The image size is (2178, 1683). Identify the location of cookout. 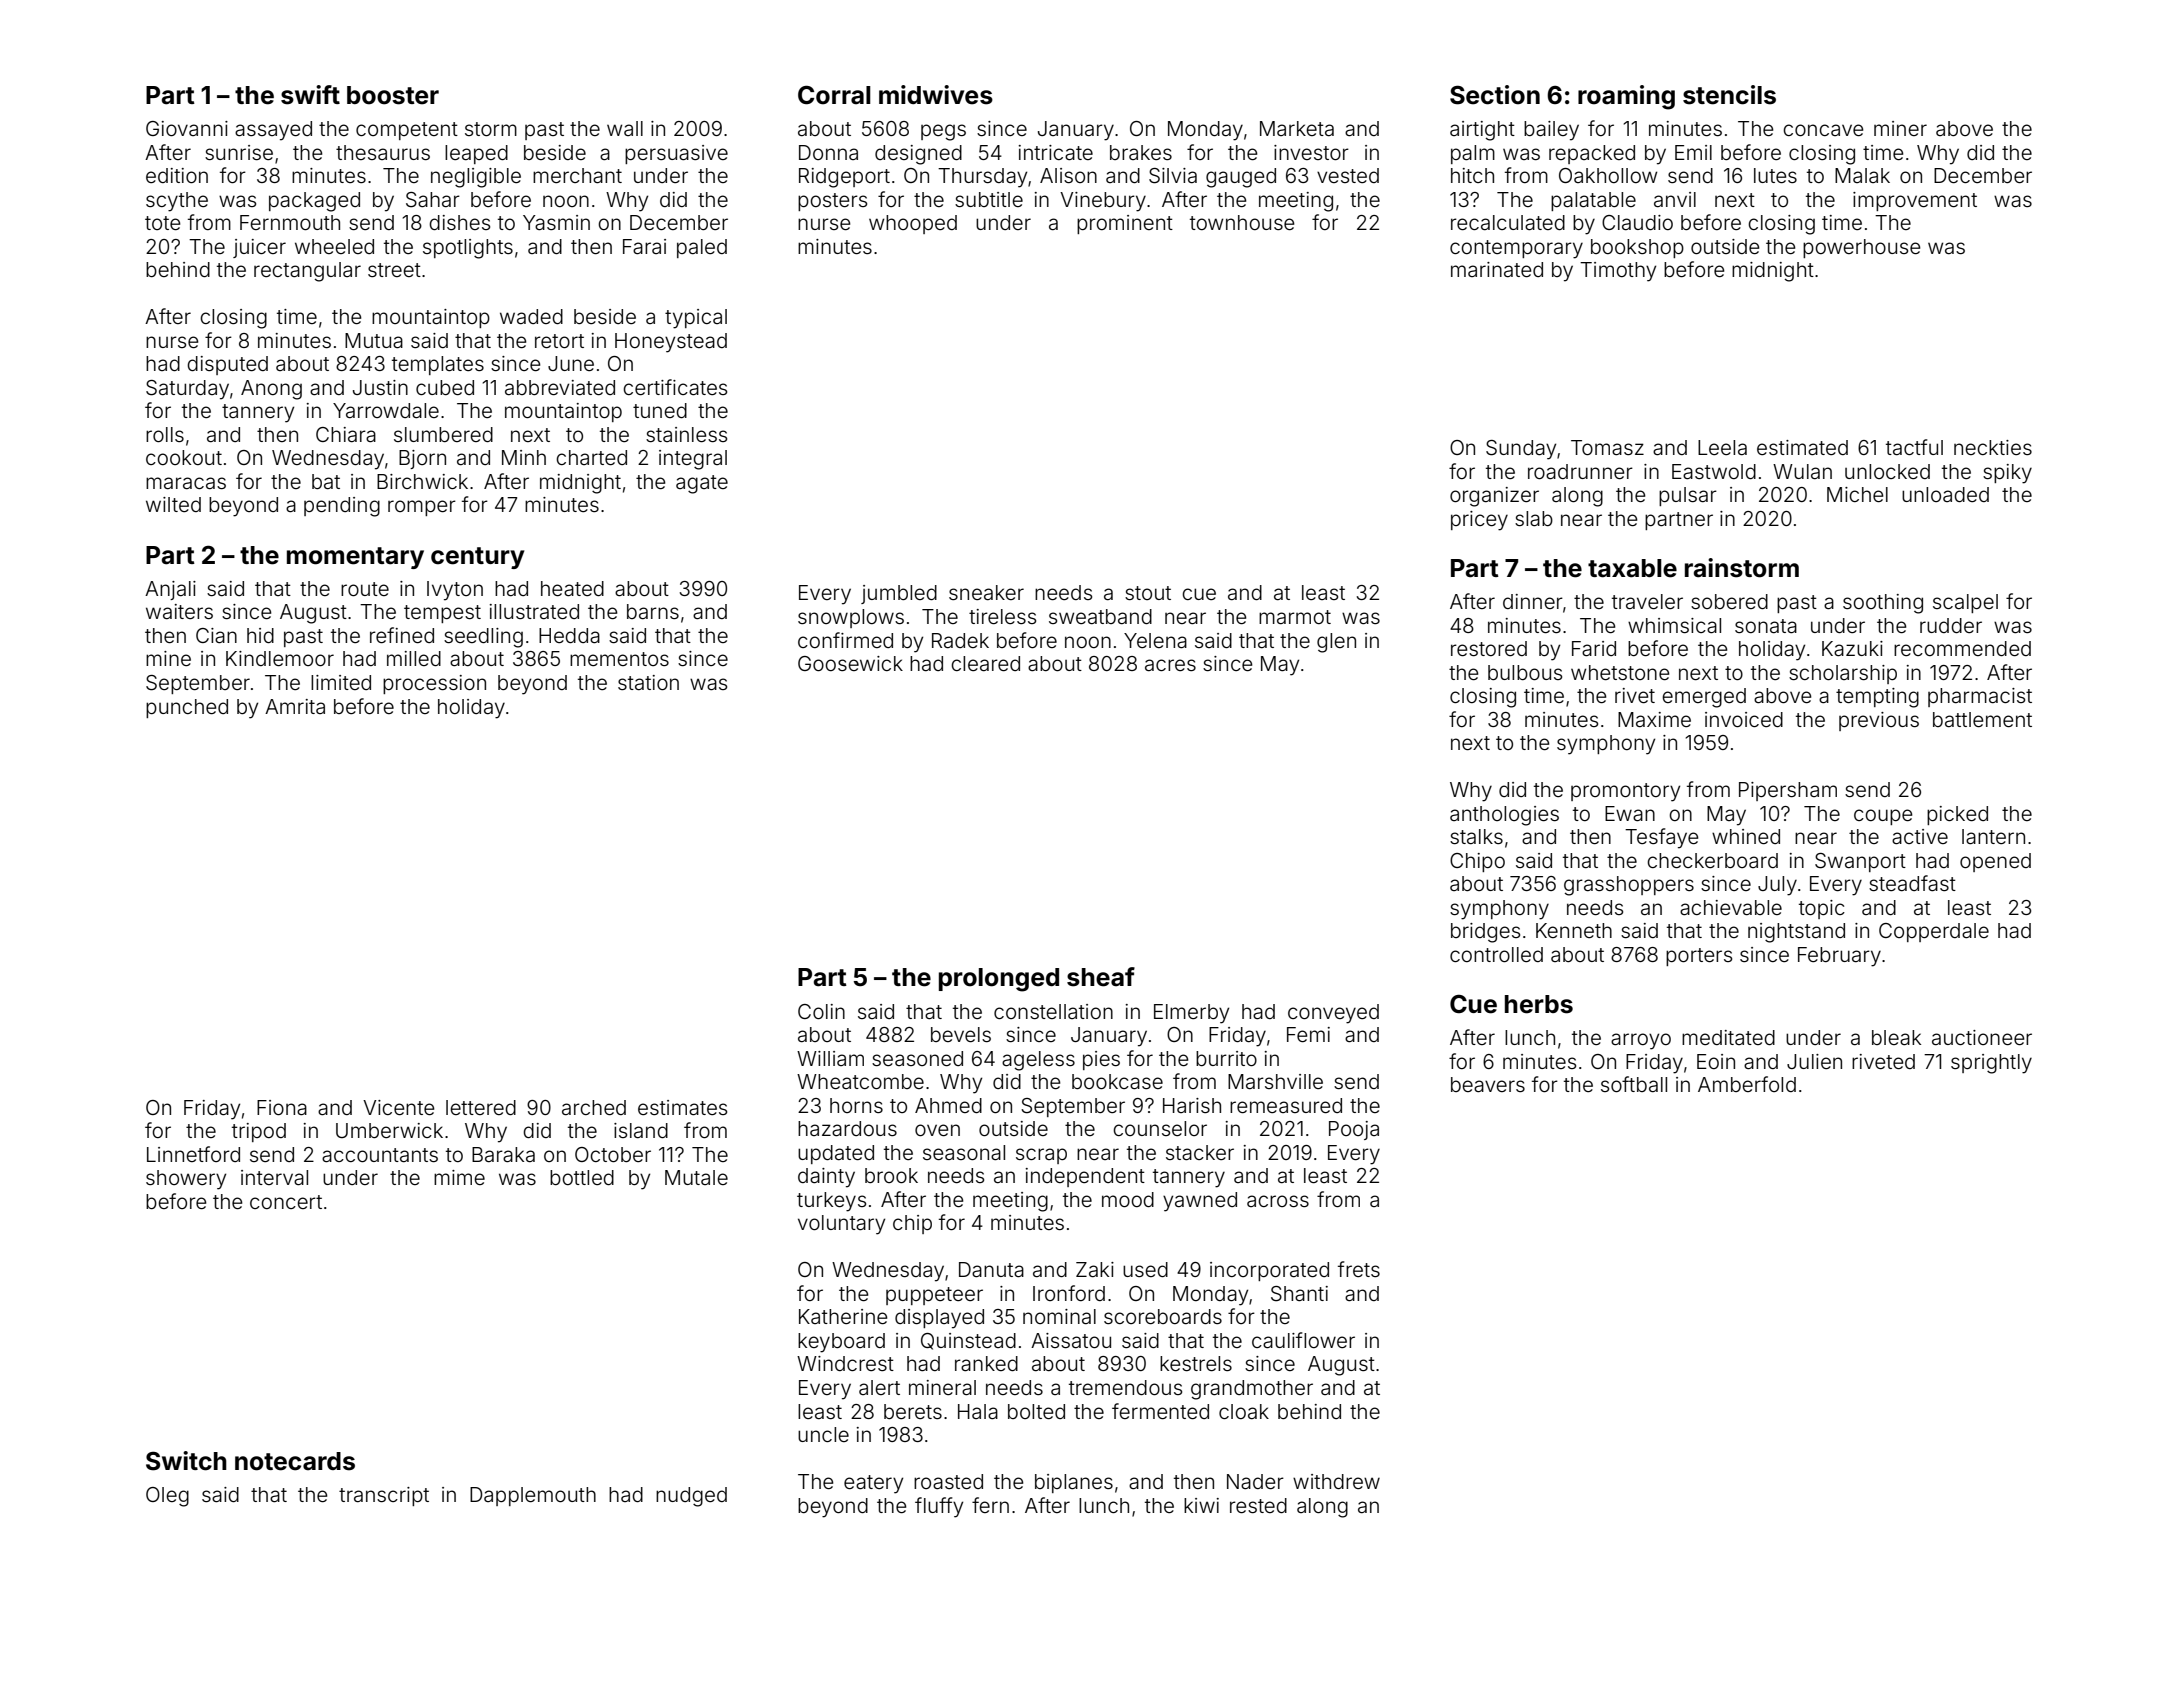
(184, 457).
